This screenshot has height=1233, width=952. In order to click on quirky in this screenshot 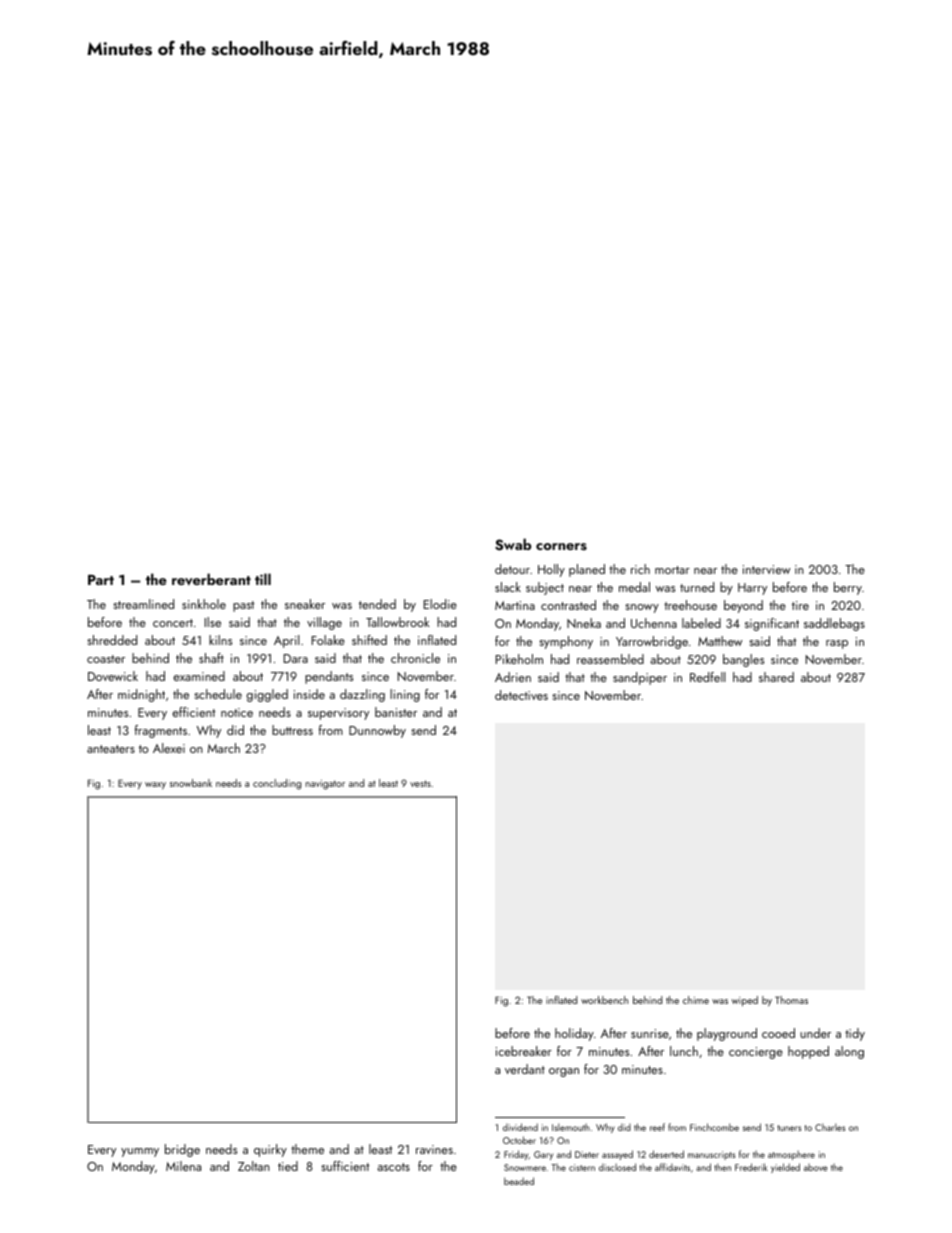, I will do `click(270, 1150)`.
